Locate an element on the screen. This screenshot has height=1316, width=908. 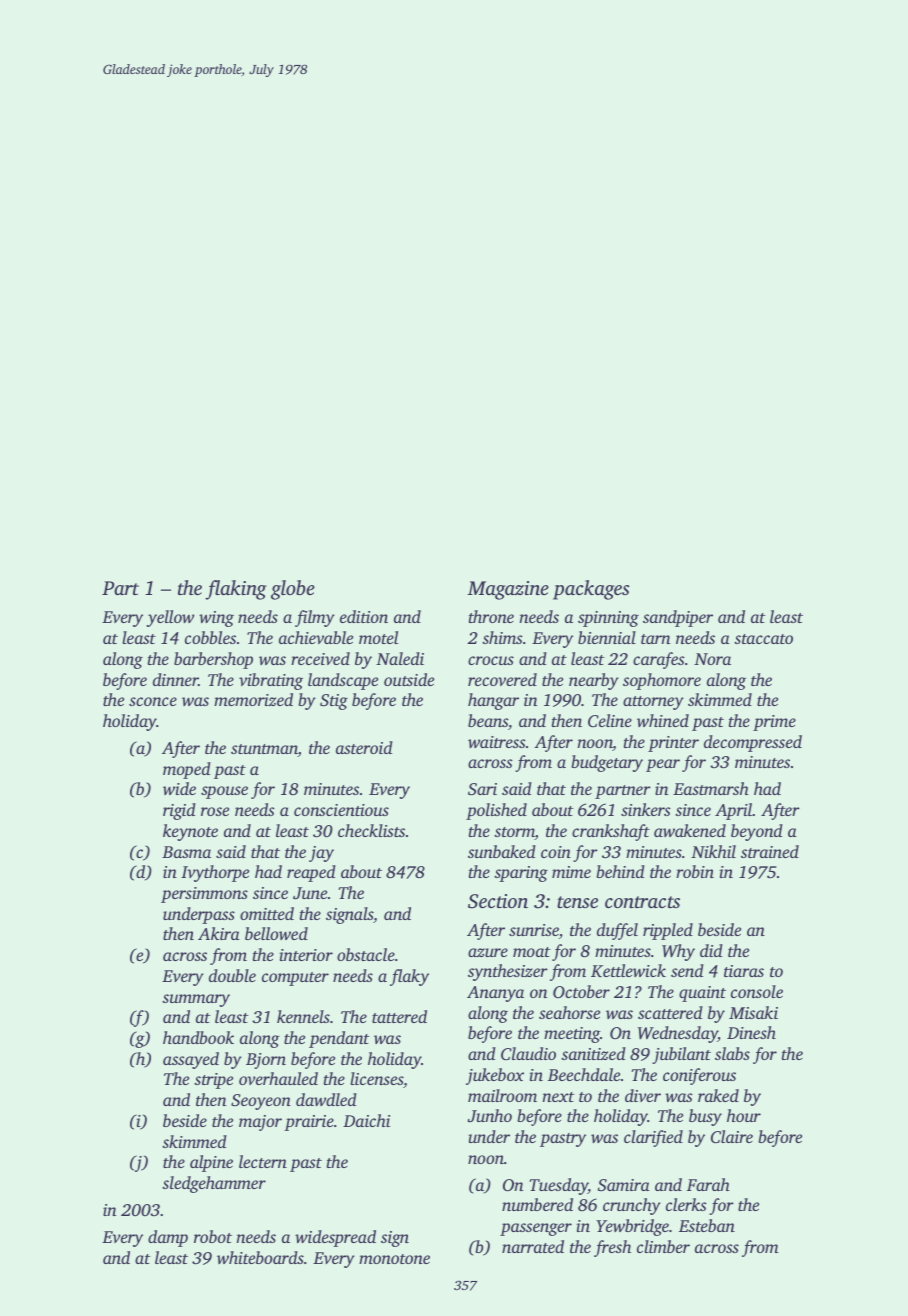
dinner is located at coordinates (175, 679).
